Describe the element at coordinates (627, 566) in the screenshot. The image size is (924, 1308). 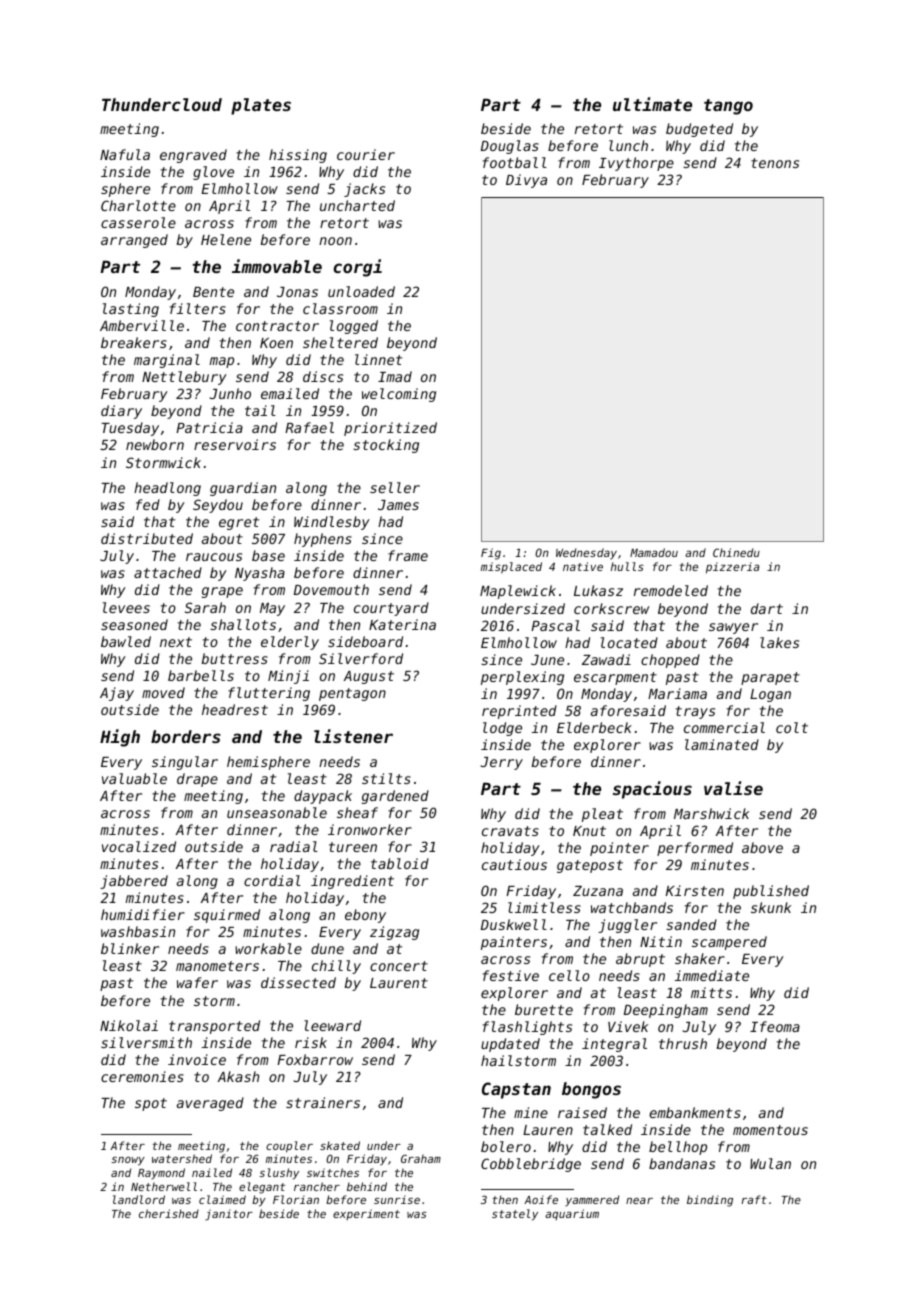
I see `hulls` at that location.
